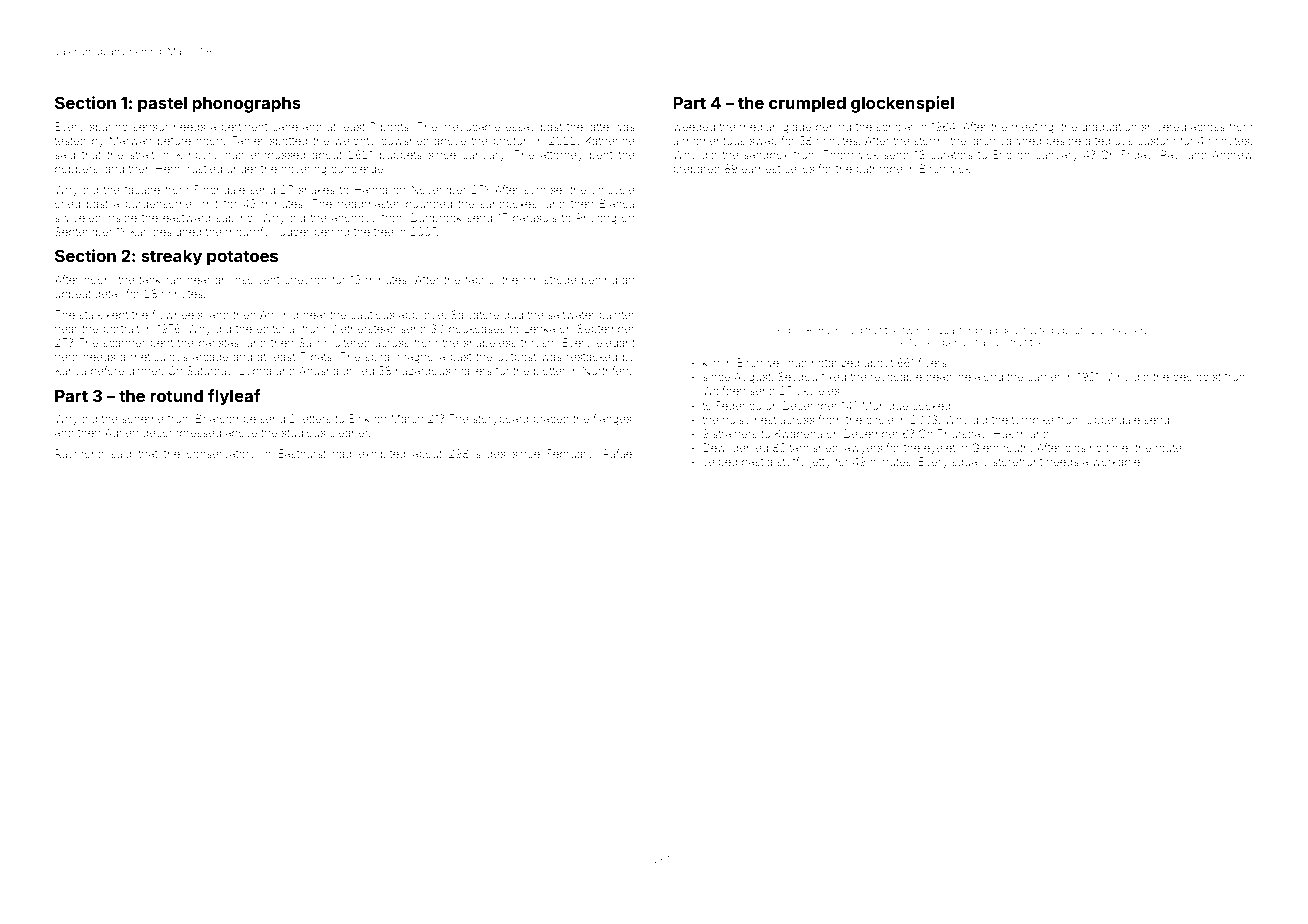 The width and height of the screenshot is (1308, 924). I want to click on squally, so click(970, 463).
